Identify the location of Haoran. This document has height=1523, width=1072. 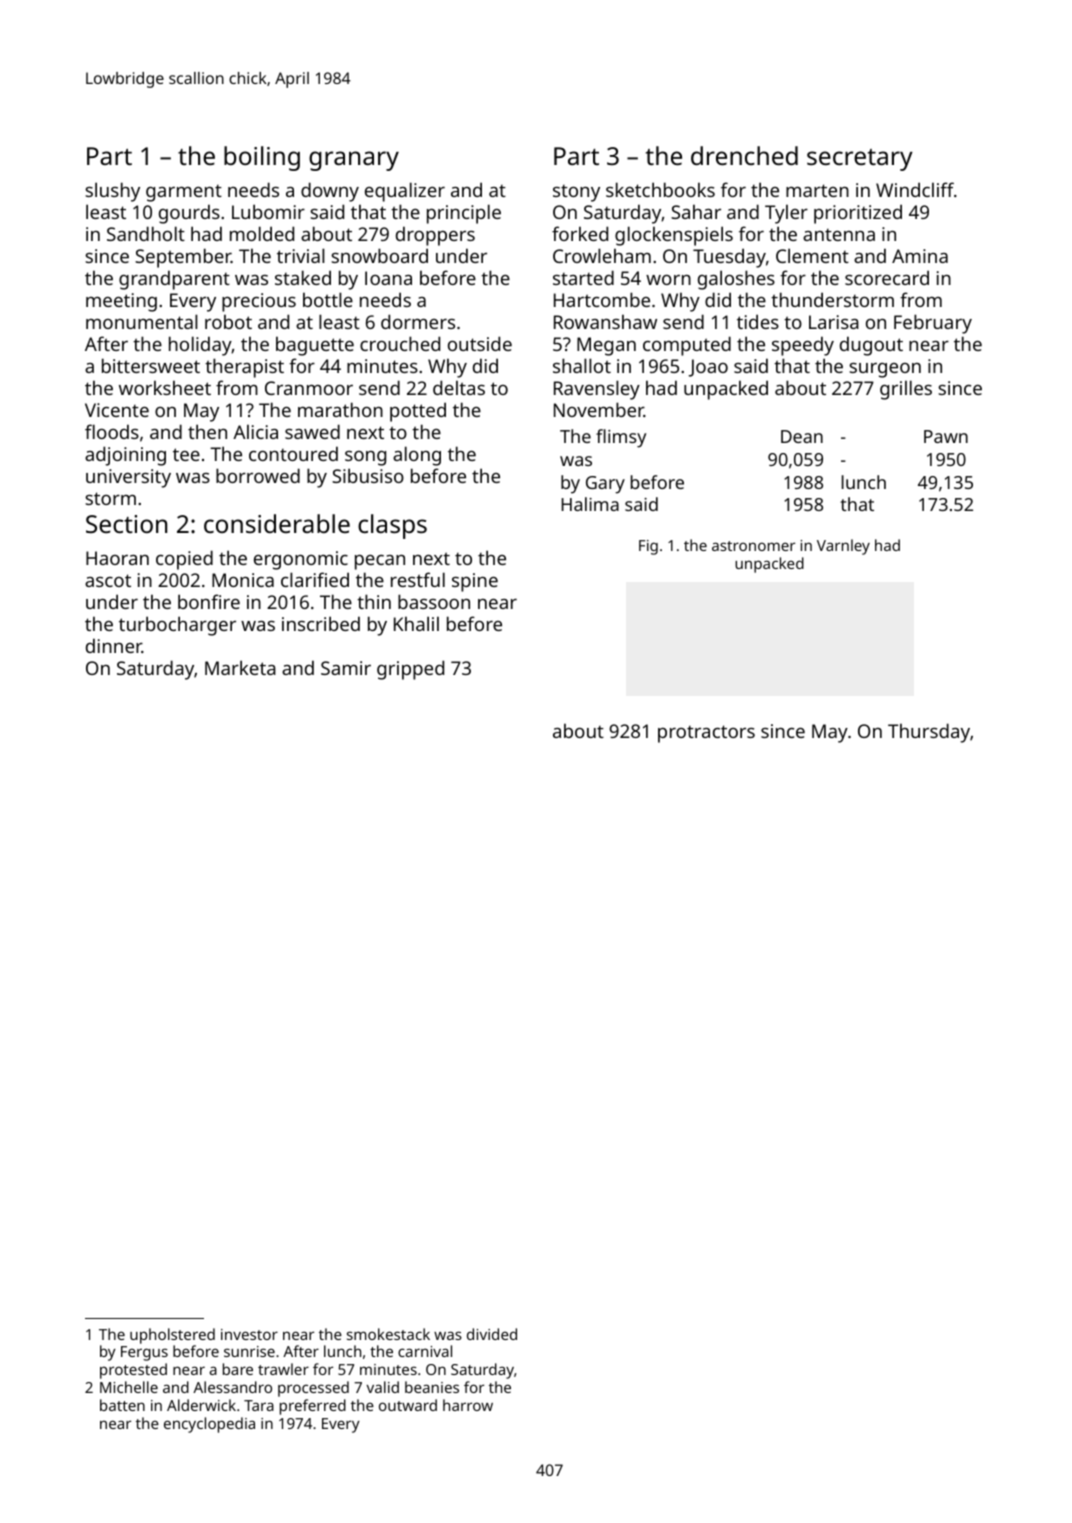
(117, 558).
